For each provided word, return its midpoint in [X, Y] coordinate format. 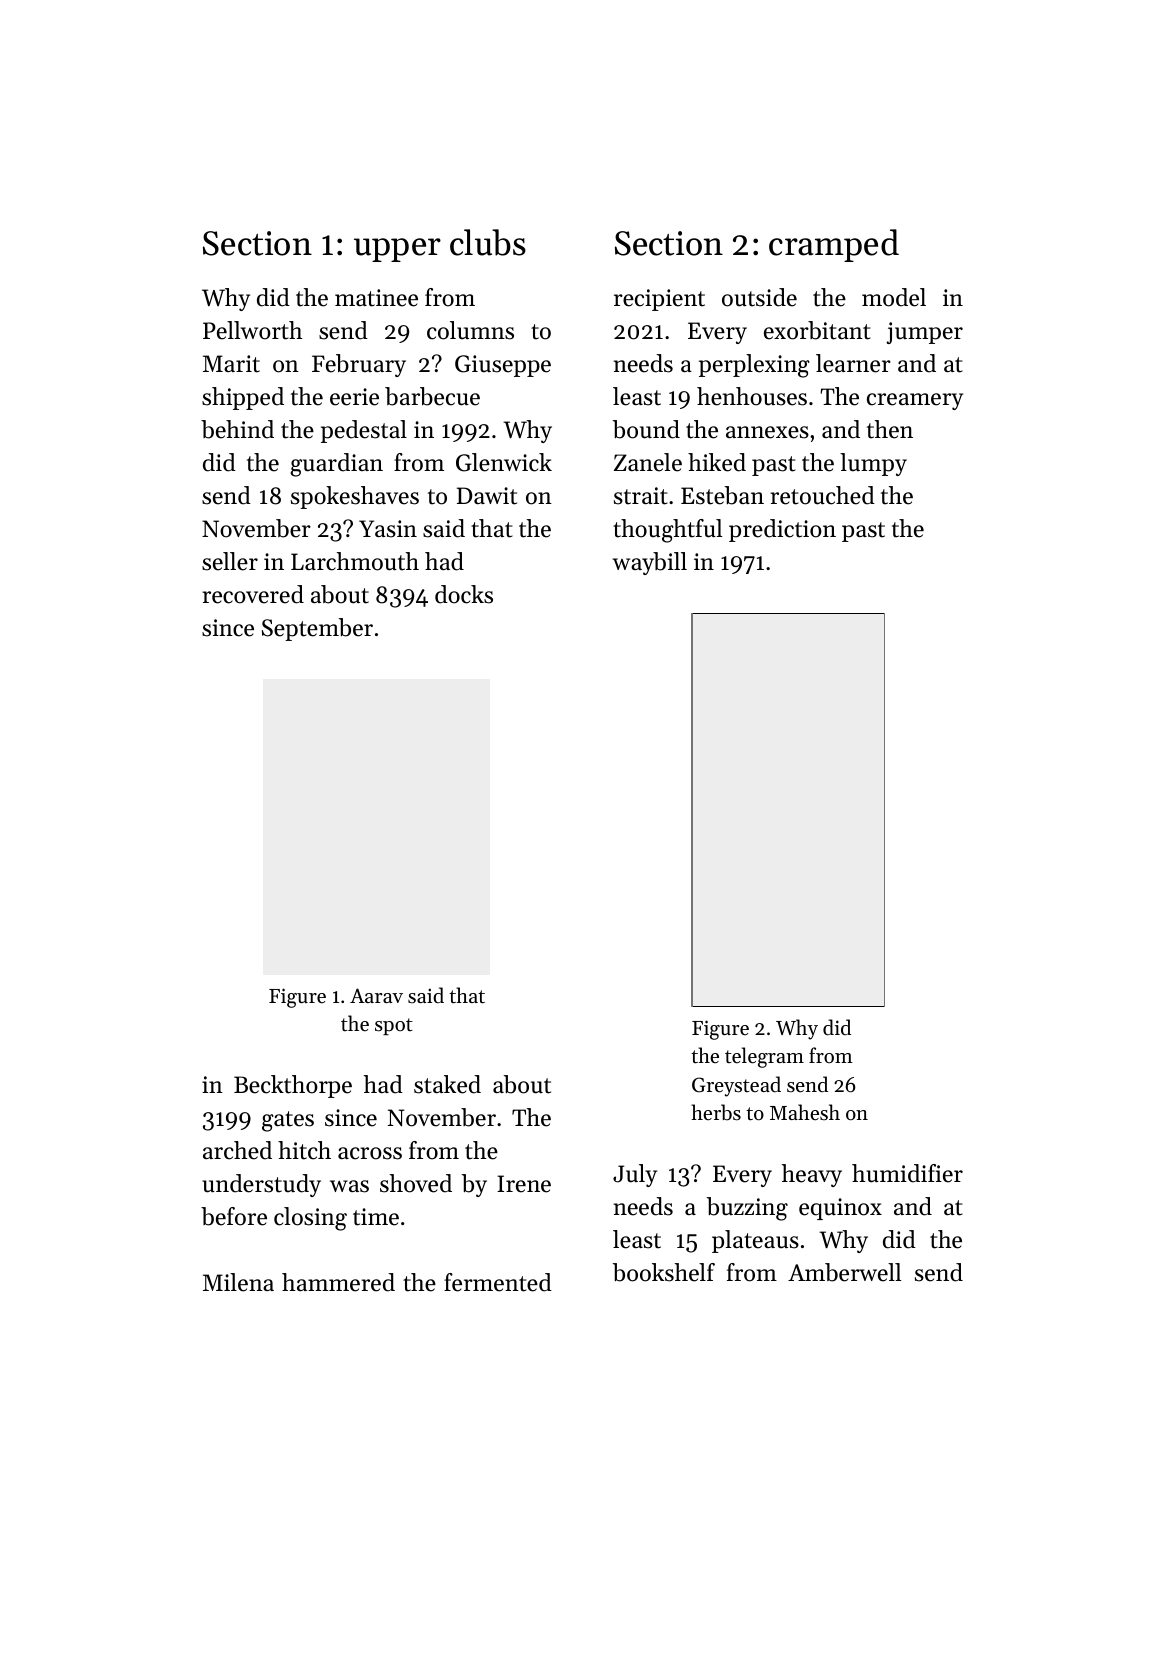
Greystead [736, 1086]
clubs [488, 242]
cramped [834, 245]
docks [464, 594]
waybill [650, 563]
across [370, 1153]
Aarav [376, 995]
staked [447, 1084]
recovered [253, 594]
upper [397, 250]
